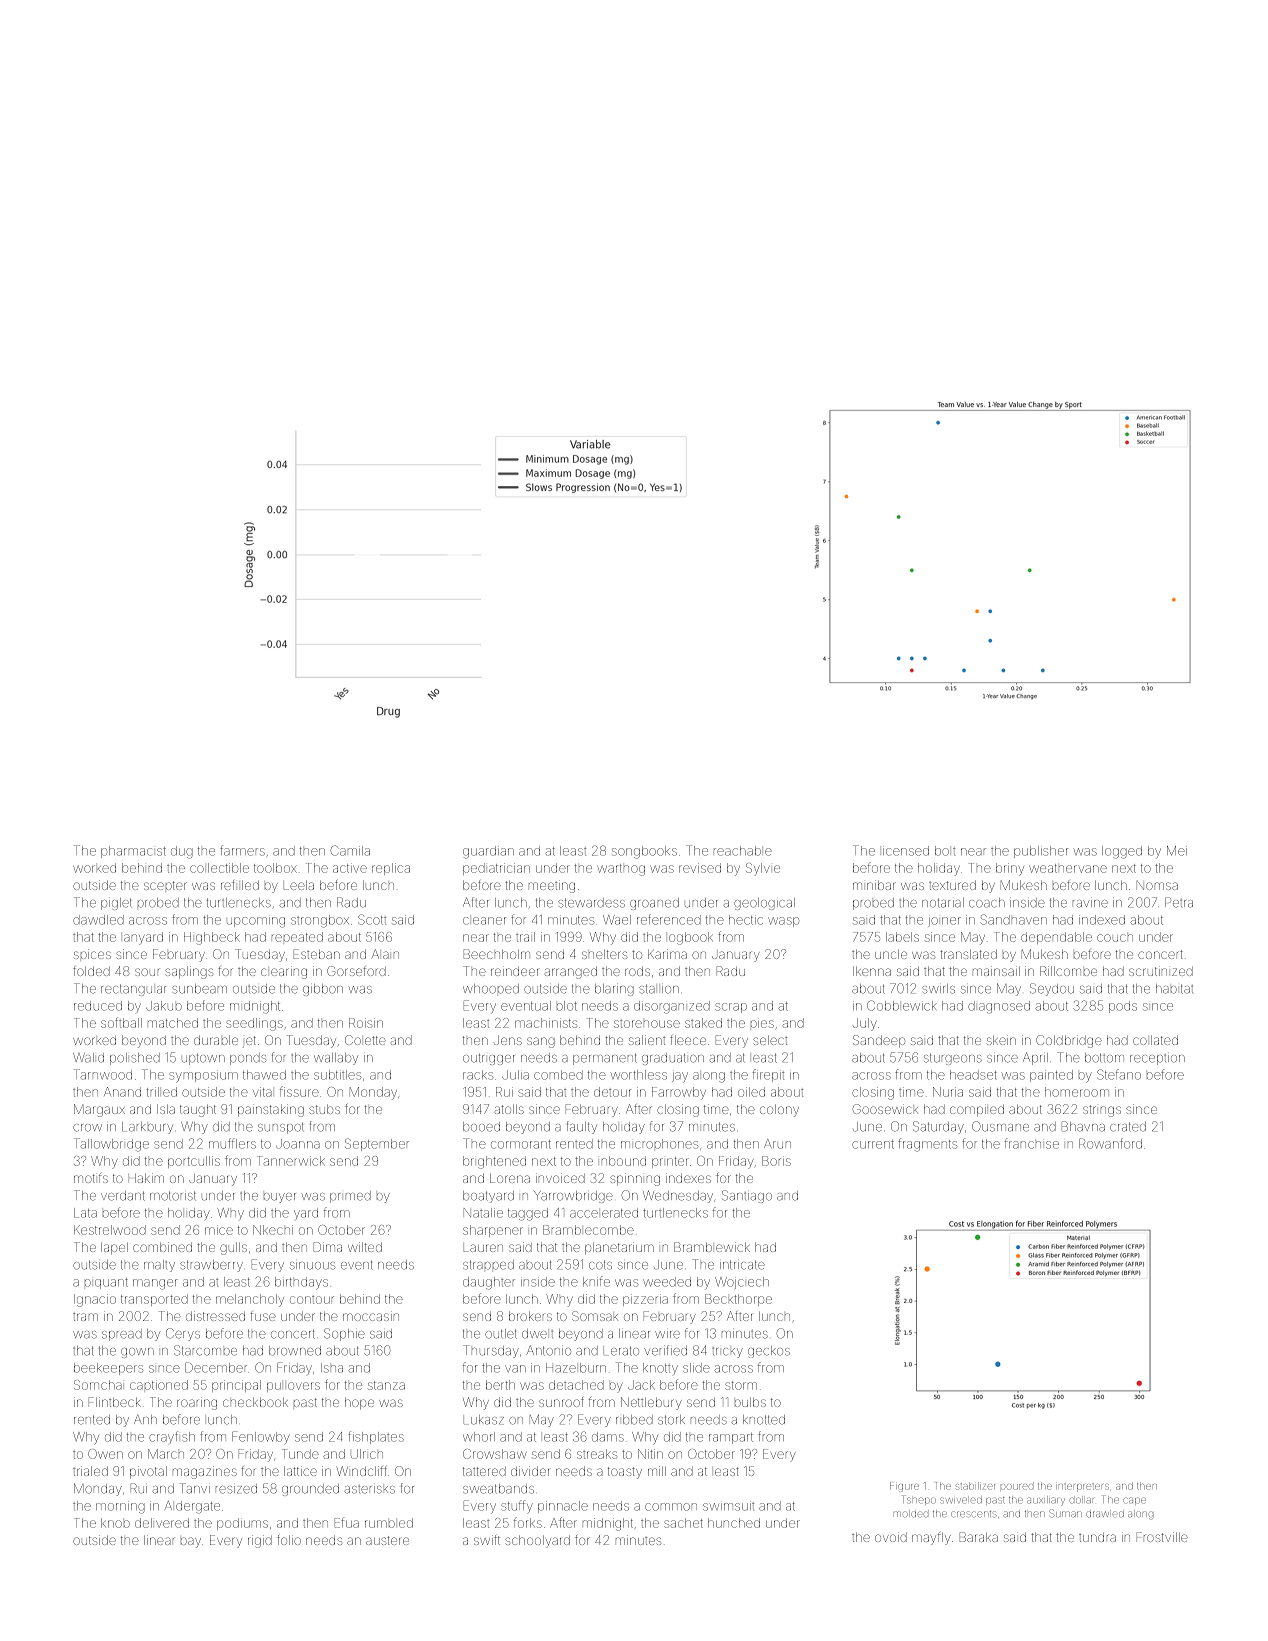 Image resolution: width=1268 pixels, height=1641 pixels. Describe the element at coordinates (488, 852) in the image. I see `guardian` at that location.
